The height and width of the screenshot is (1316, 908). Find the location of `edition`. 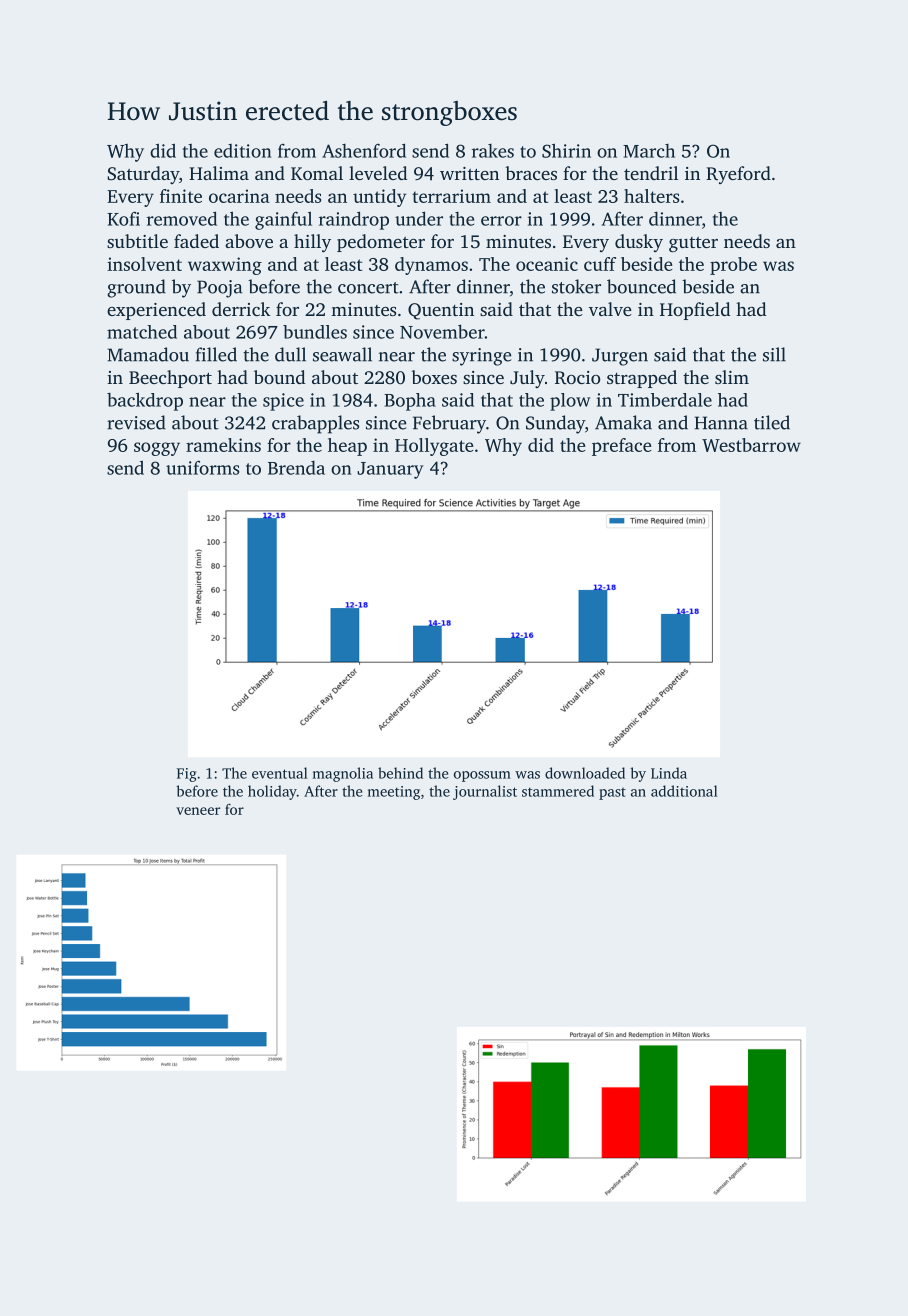

edition is located at coordinates (242, 151).
